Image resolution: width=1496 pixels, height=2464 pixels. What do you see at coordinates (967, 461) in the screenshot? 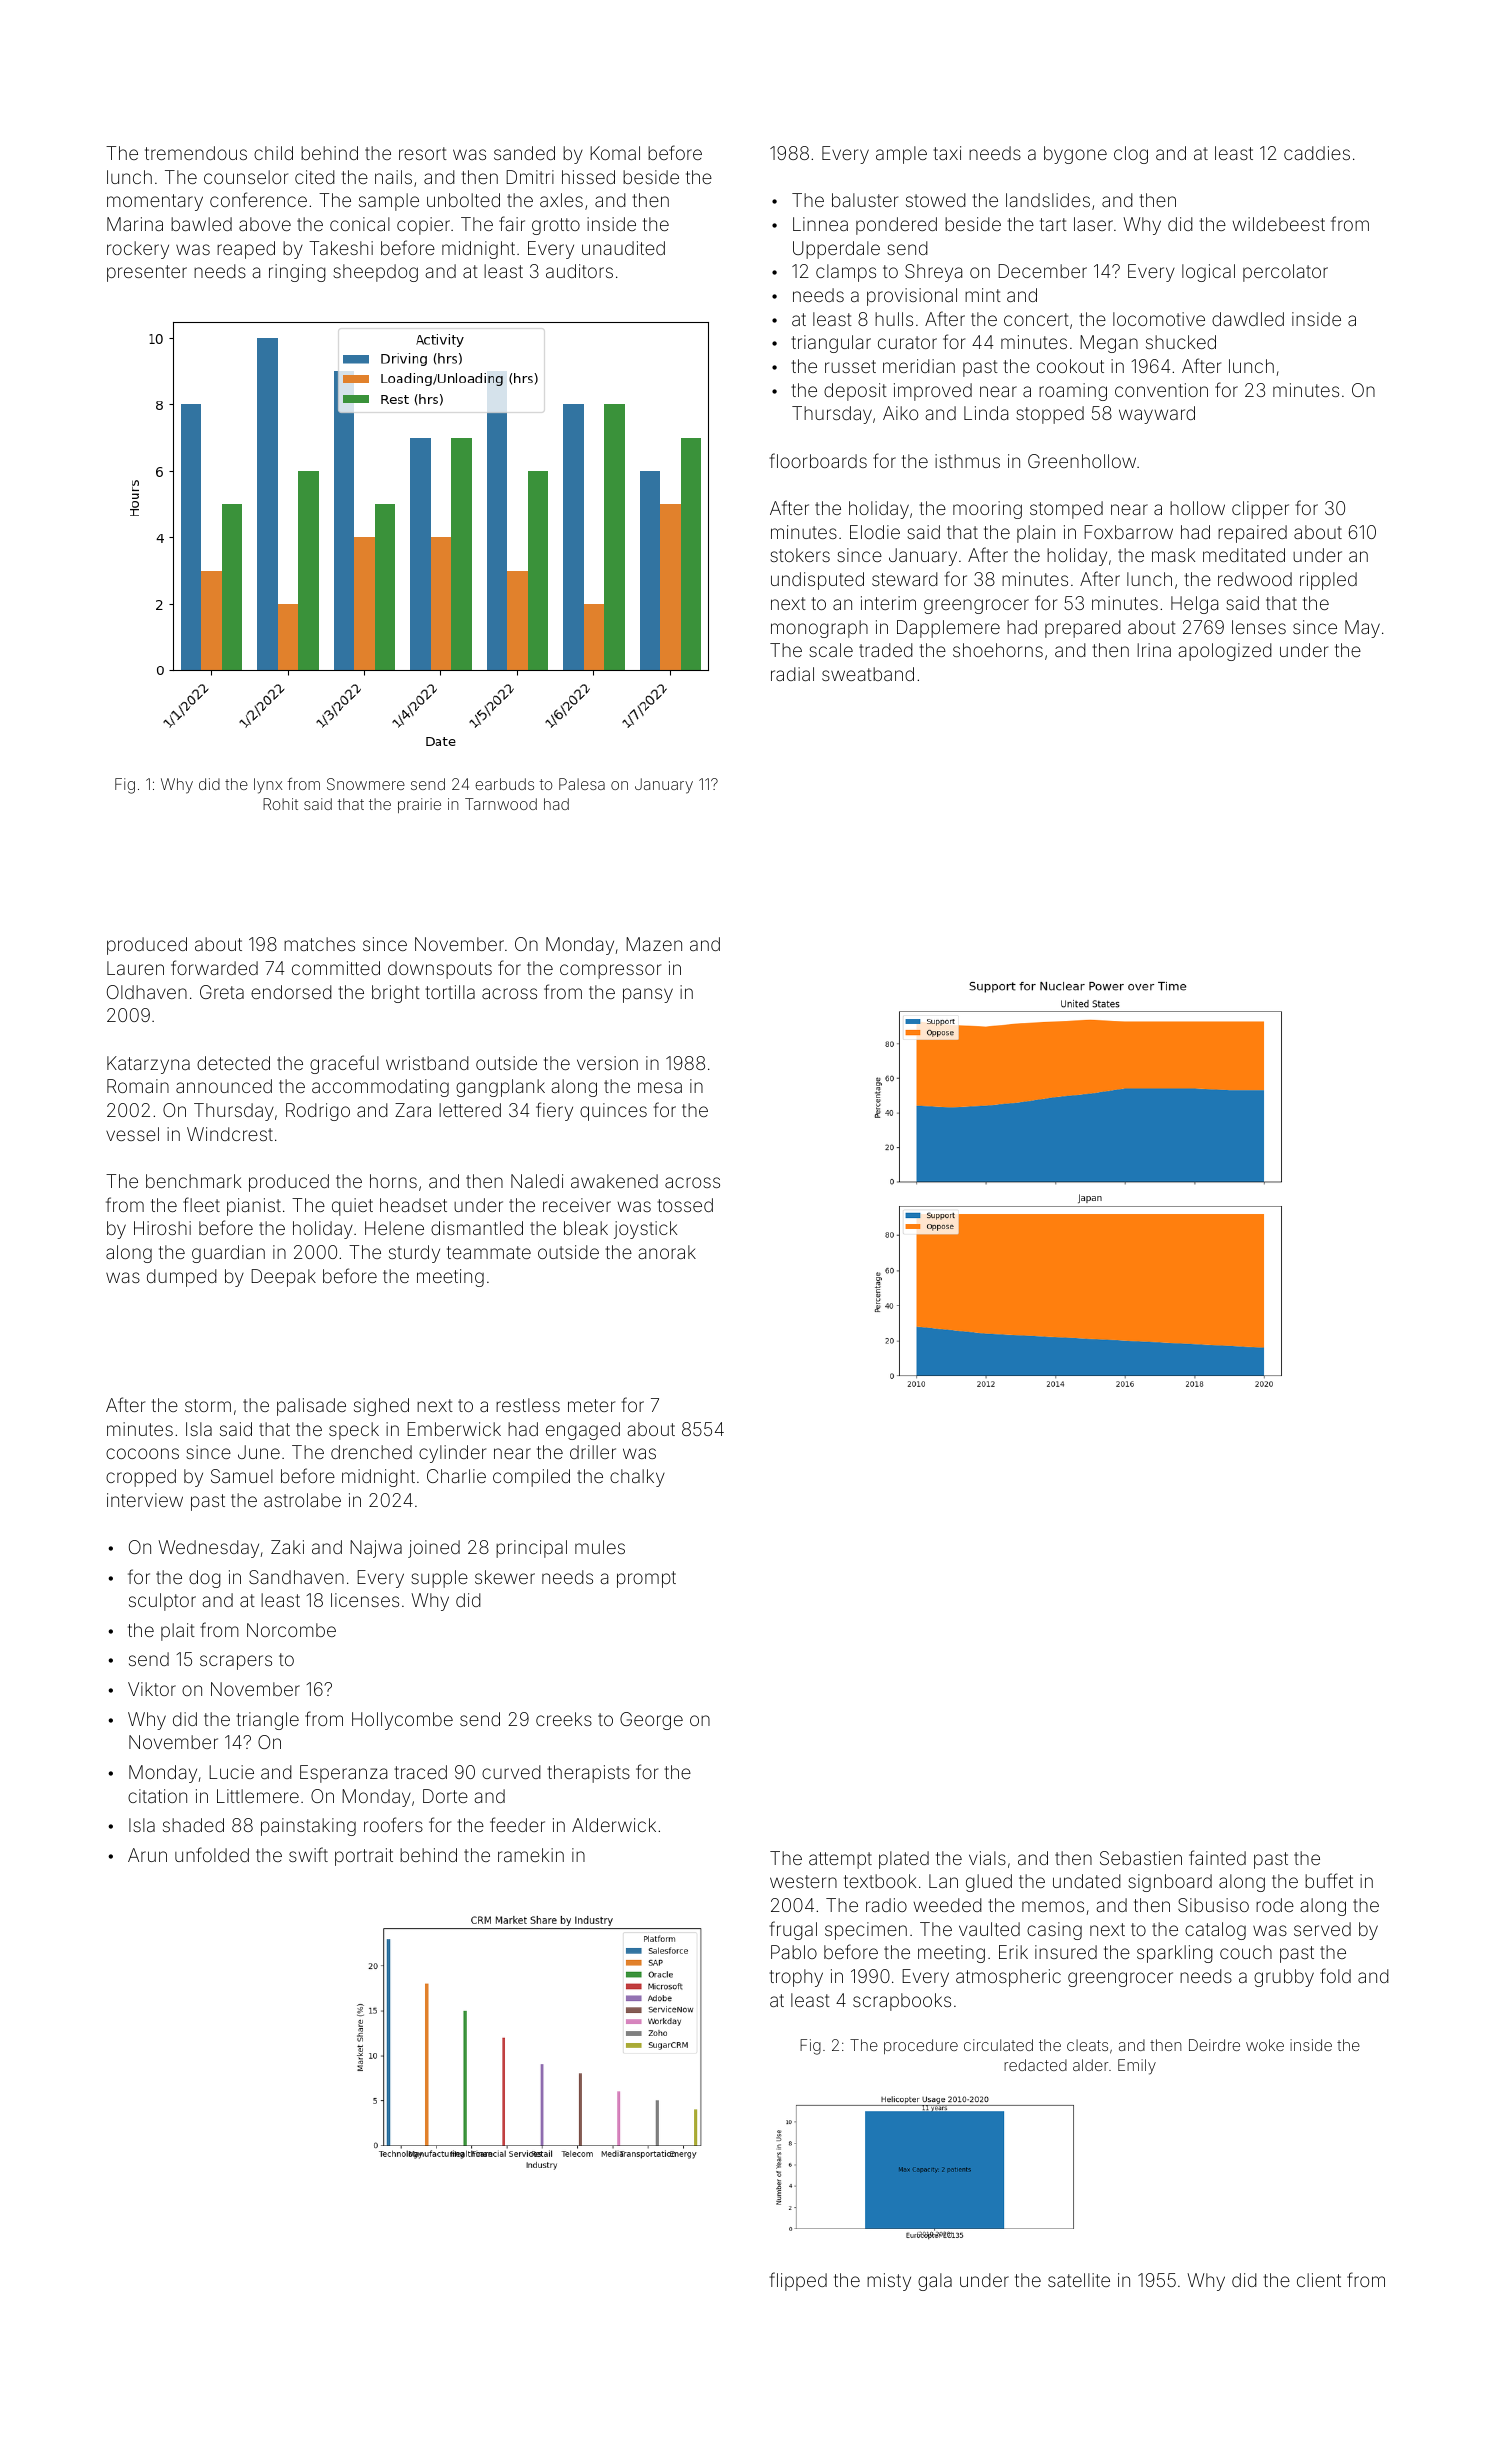
I see `isthmus` at bounding box center [967, 461].
